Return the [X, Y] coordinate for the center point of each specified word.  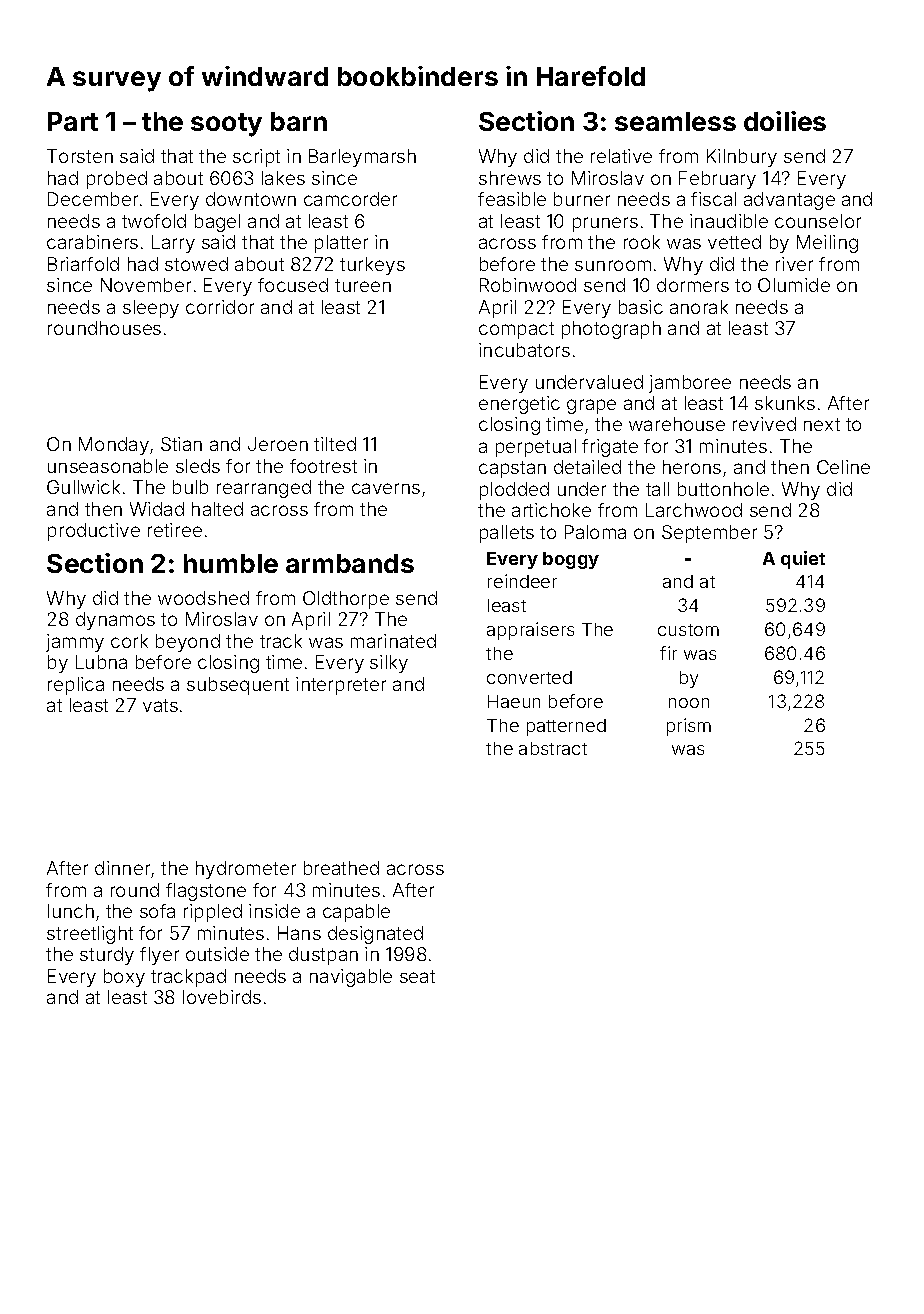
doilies [785, 121]
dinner [122, 868]
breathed [341, 868]
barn [299, 121]
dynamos [115, 621]
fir [668, 653]
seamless [675, 121]
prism [689, 727]
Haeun [514, 701]
